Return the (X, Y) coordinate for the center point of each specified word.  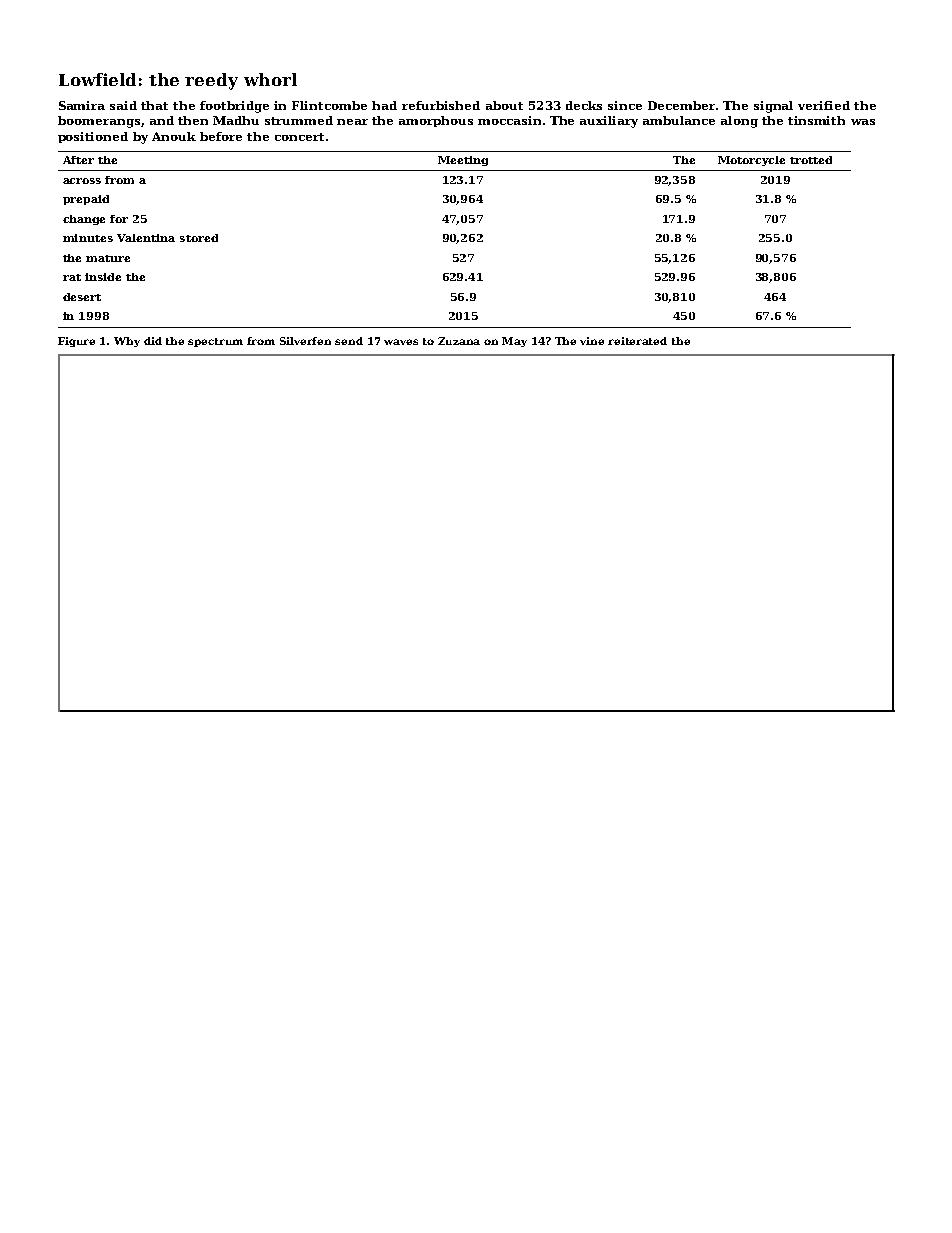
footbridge (234, 107)
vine (592, 341)
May (514, 342)
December (681, 105)
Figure (76, 342)
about (504, 105)
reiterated (637, 341)
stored (199, 238)
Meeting (463, 161)
